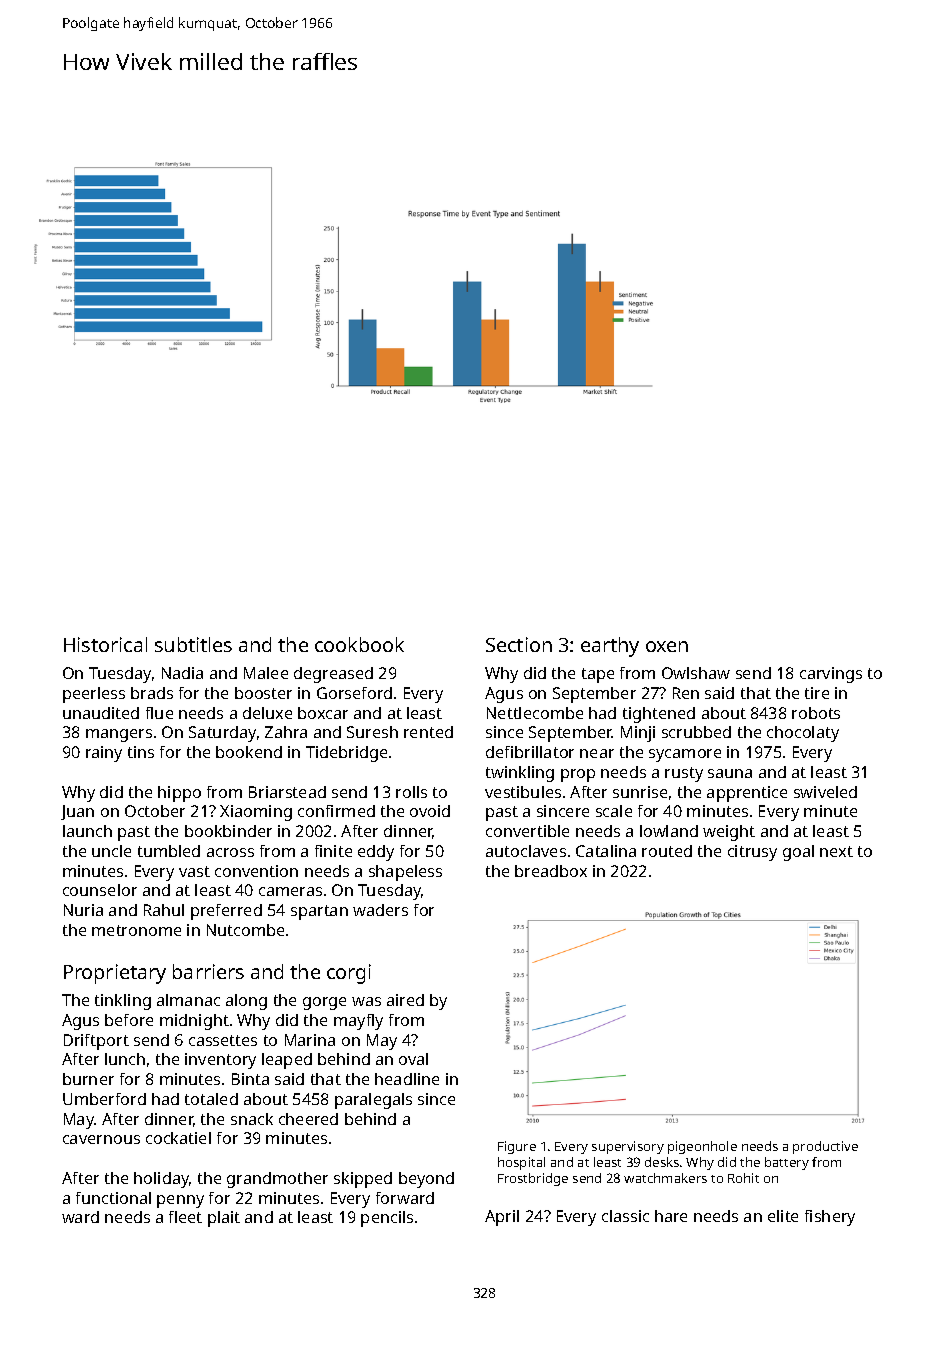 The image size is (946, 1371). I want to click on Marina, so click(310, 1040).
